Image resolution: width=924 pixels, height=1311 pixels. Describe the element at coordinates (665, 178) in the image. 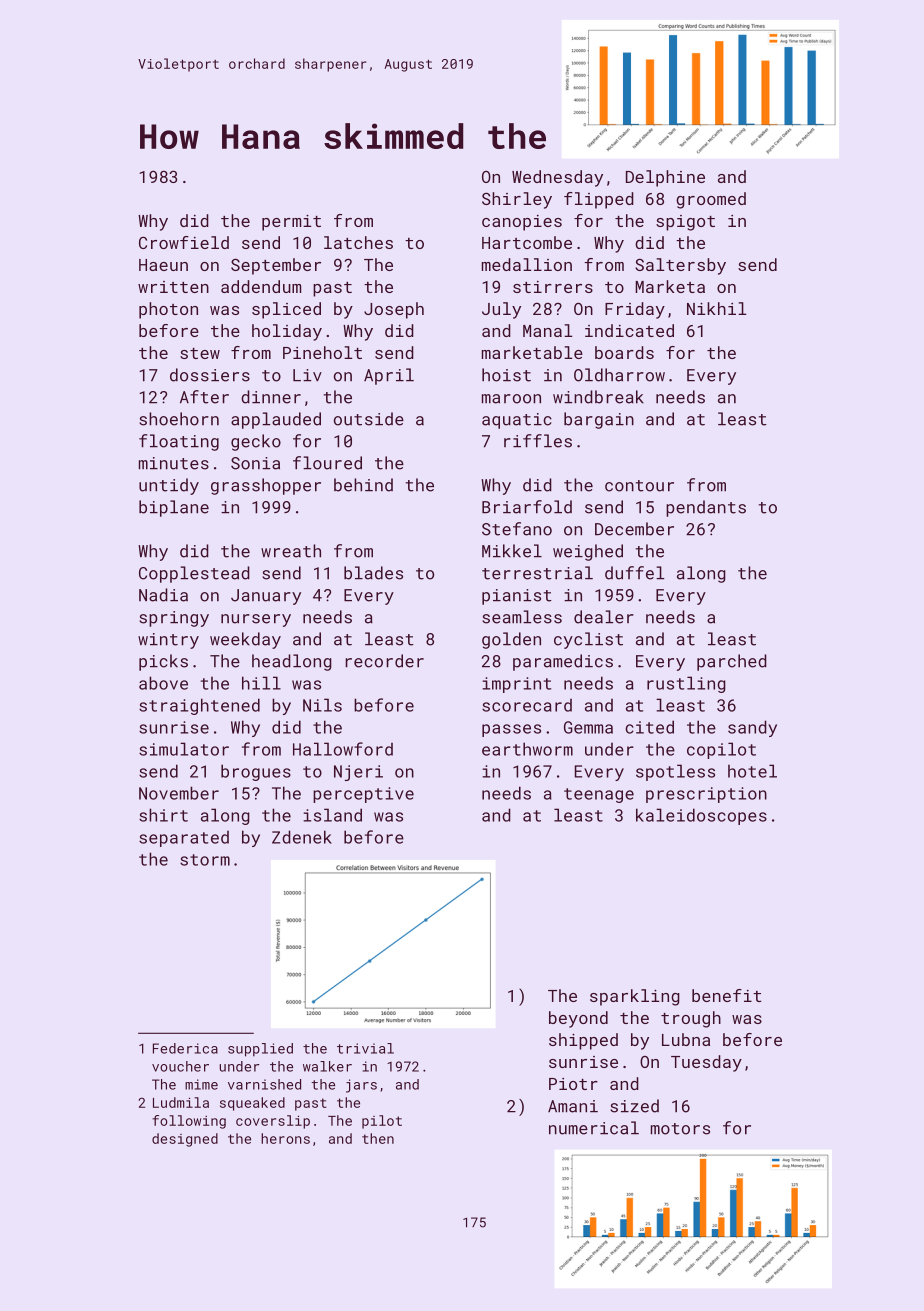

I see `Delphine` at that location.
